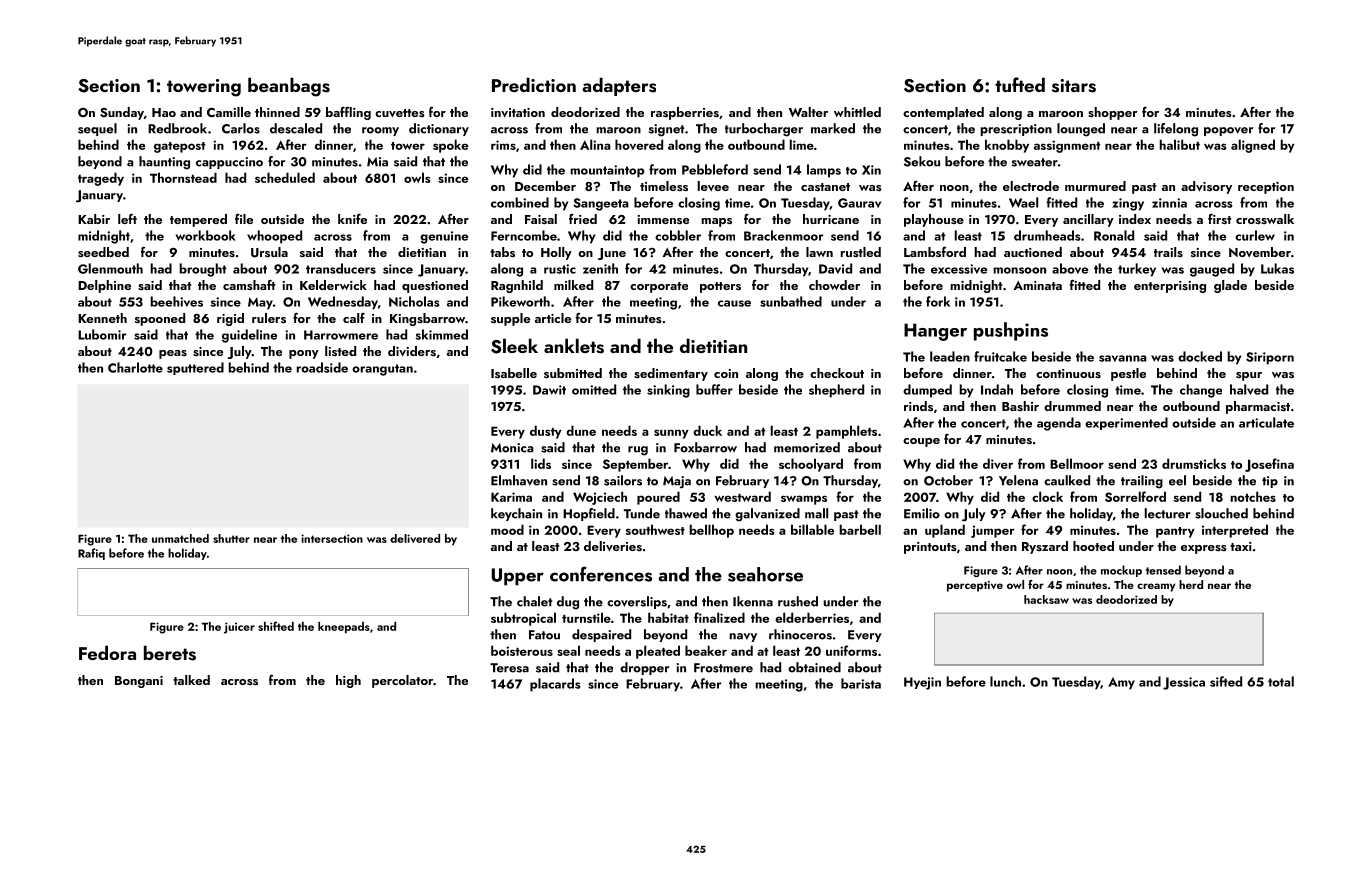 The image size is (1372, 887). Describe the element at coordinates (1281, 681) in the screenshot. I see `total` at that location.
